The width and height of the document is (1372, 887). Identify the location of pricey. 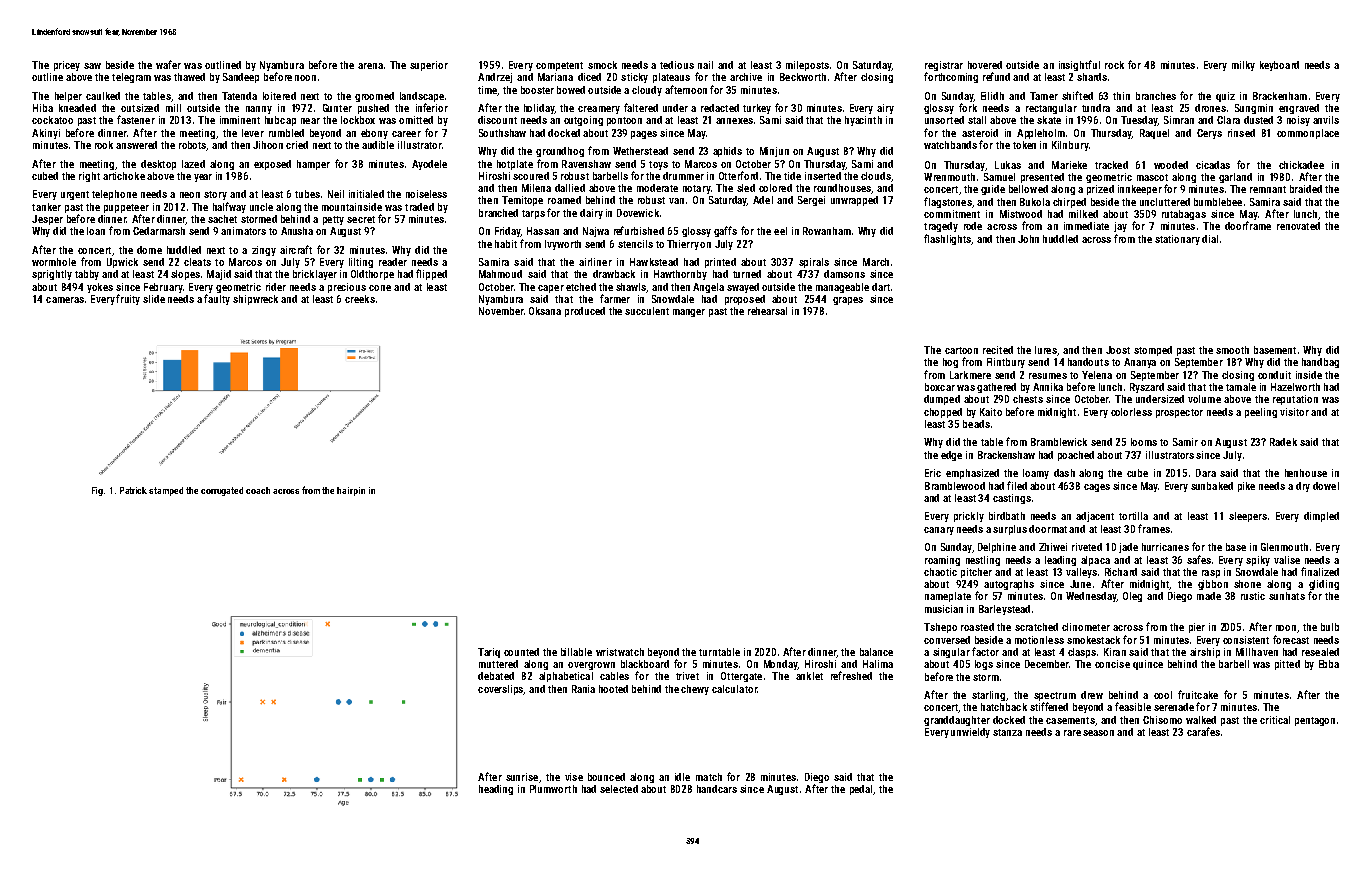
(67, 66).
